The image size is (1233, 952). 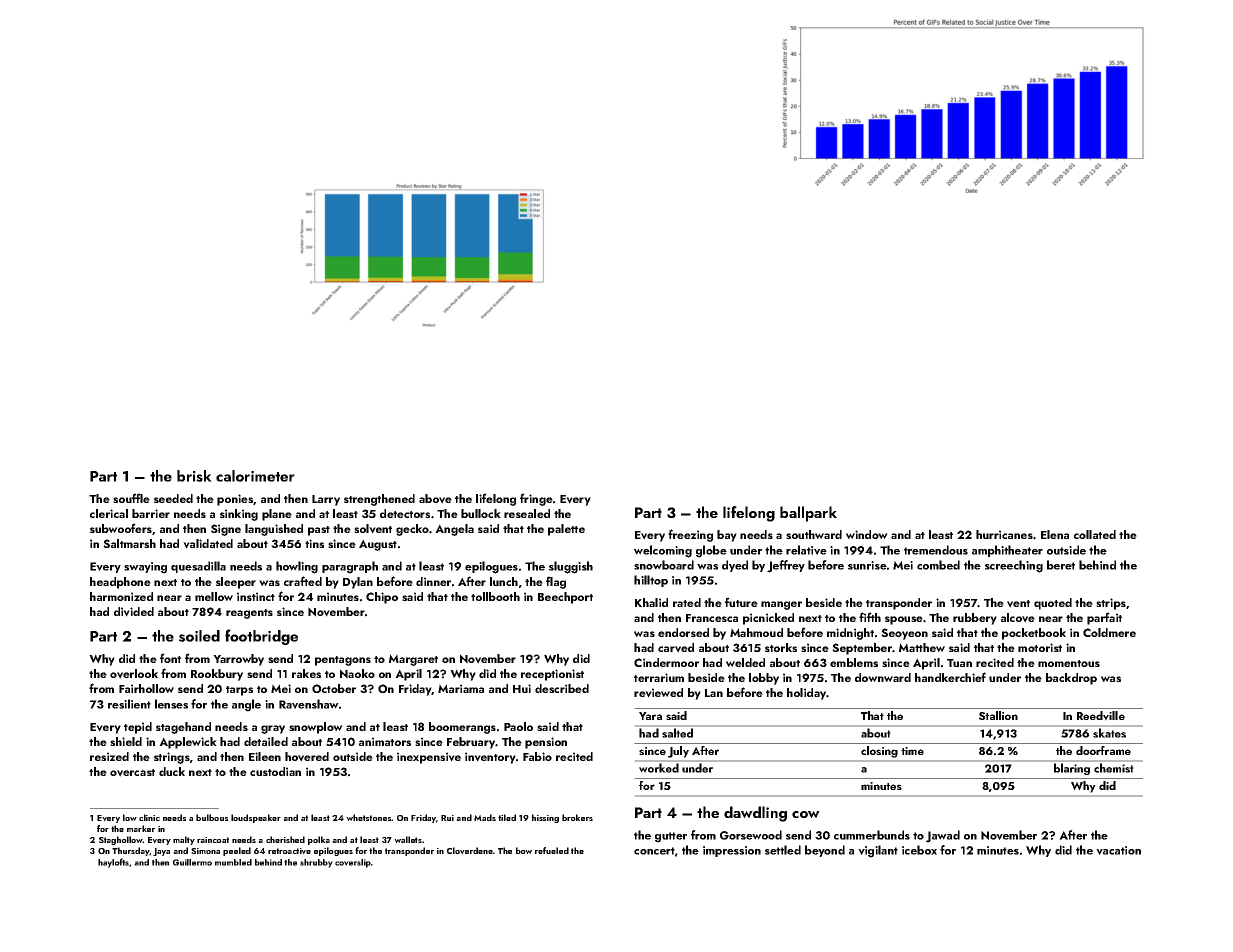 I want to click on fringe, so click(x=536, y=499).
